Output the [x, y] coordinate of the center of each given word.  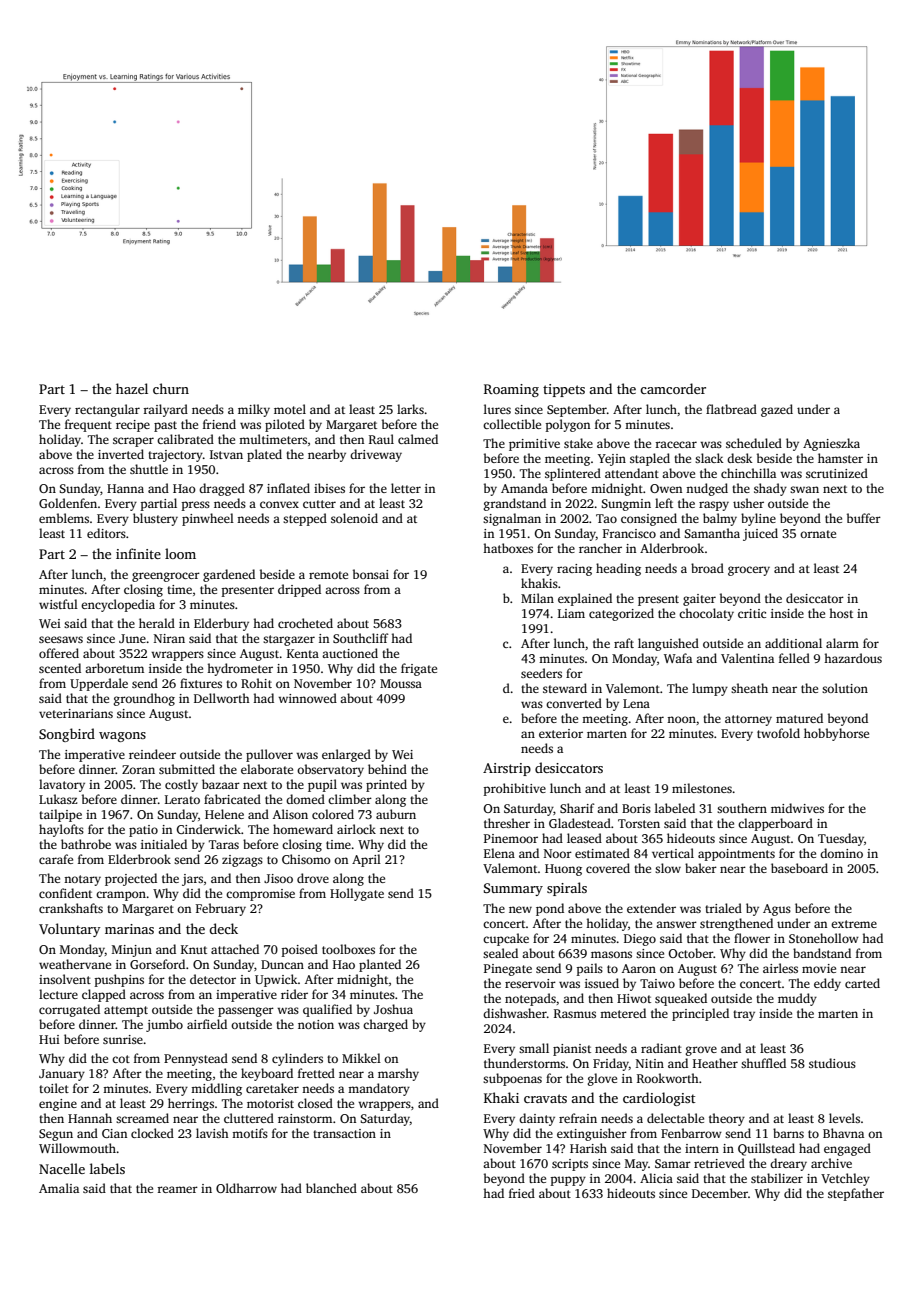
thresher [507, 823]
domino [841, 853]
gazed [777, 410]
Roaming [511, 390]
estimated [602, 853]
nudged [707, 489]
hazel [132, 388]
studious [832, 1063]
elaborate [267, 769]
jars [192, 880]
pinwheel [208, 519]
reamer [177, 1189]
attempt [126, 1011]
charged [385, 1025]
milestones [702, 788]
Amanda [524, 488]
